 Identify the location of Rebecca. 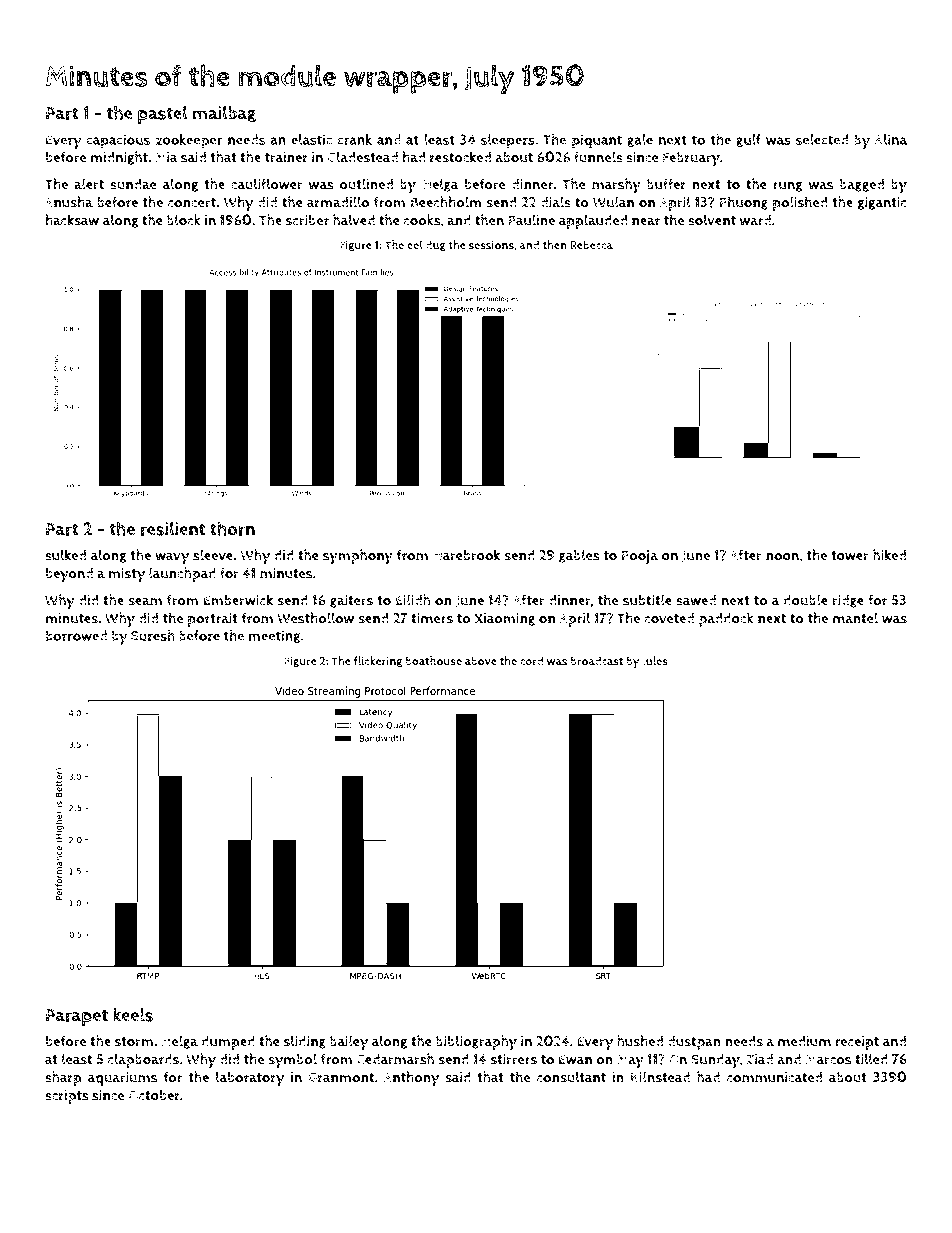
(591, 245).
